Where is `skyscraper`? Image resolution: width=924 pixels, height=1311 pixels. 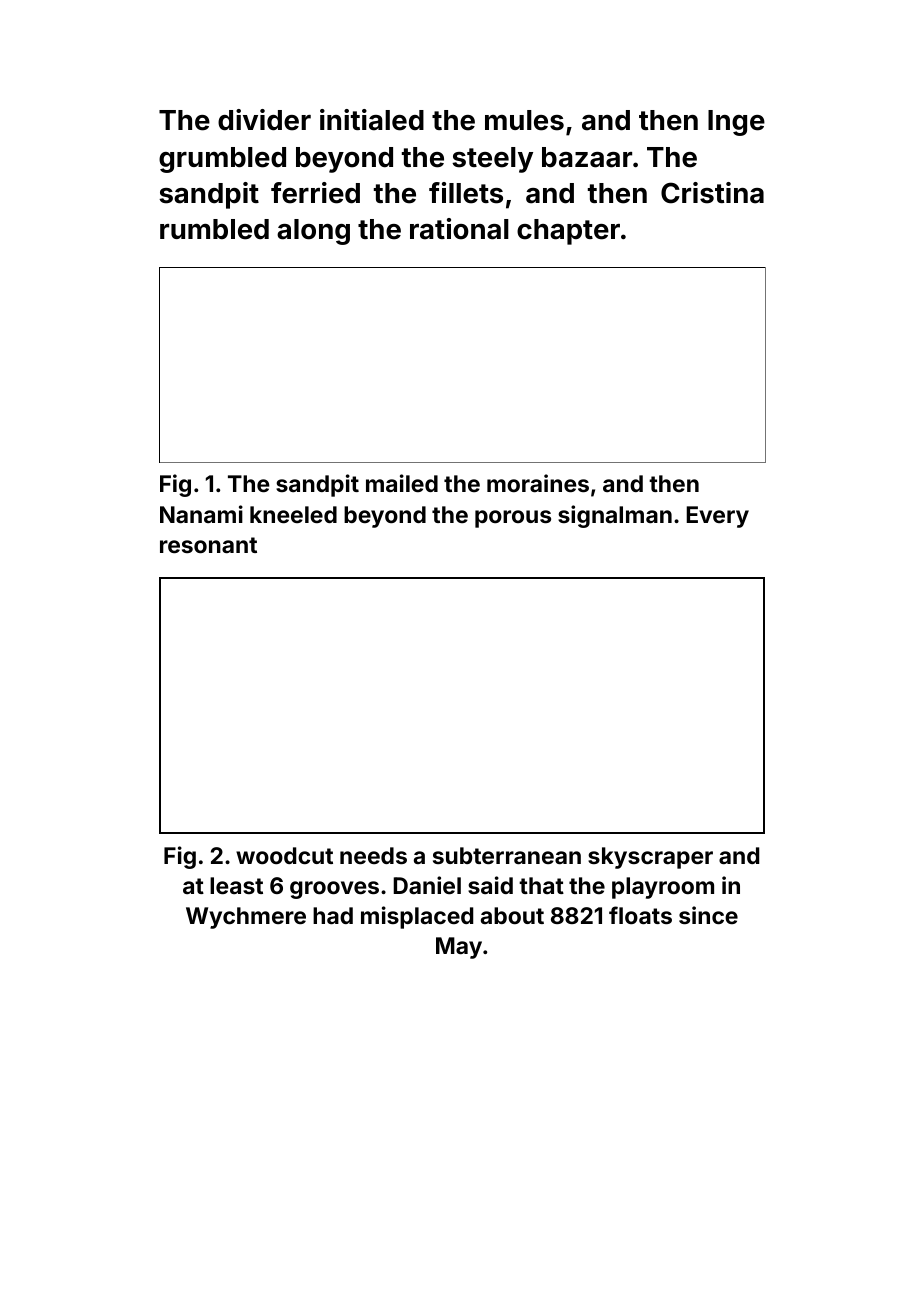 skyscraper is located at coordinates (650, 858).
